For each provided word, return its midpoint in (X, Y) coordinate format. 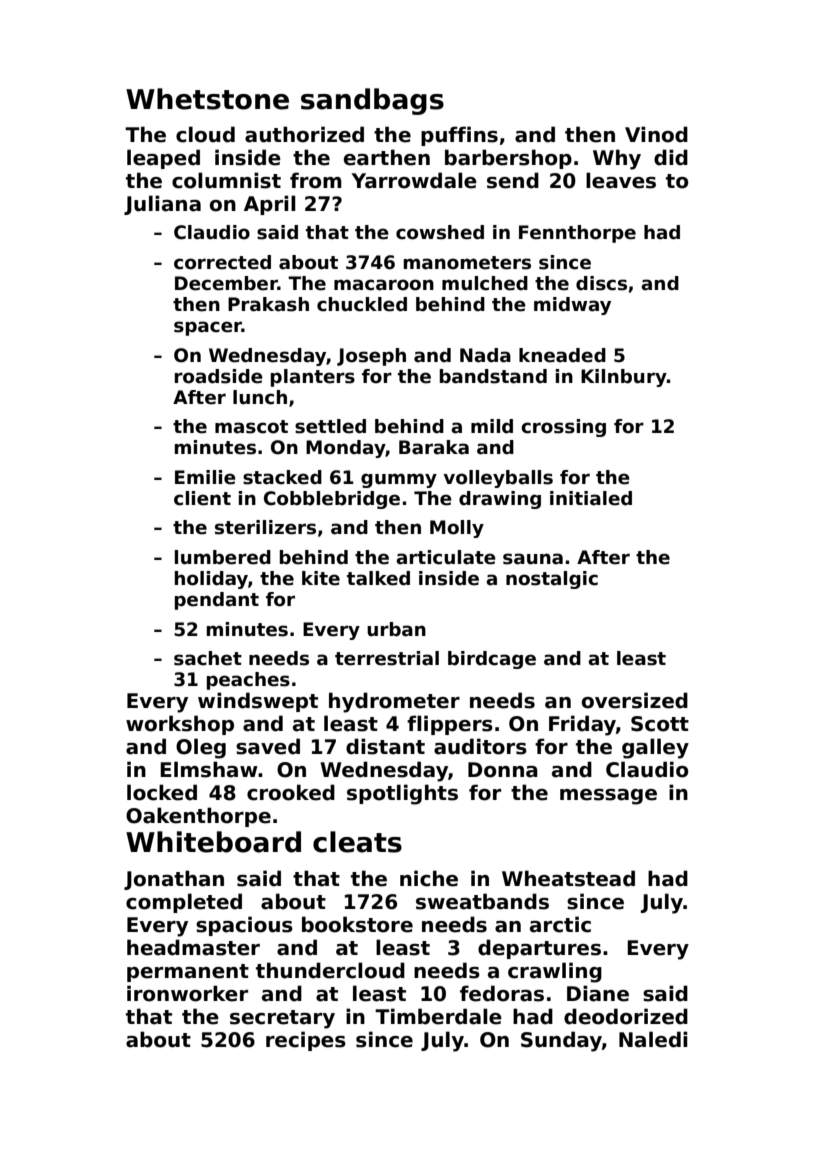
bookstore (357, 924)
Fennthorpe (577, 234)
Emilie (205, 477)
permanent (188, 973)
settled (330, 426)
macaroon (384, 285)
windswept (258, 702)
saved (268, 746)
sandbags (372, 101)
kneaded (562, 355)
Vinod (656, 134)
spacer (208, 328)
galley (655, 748)
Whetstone (207, 99)
